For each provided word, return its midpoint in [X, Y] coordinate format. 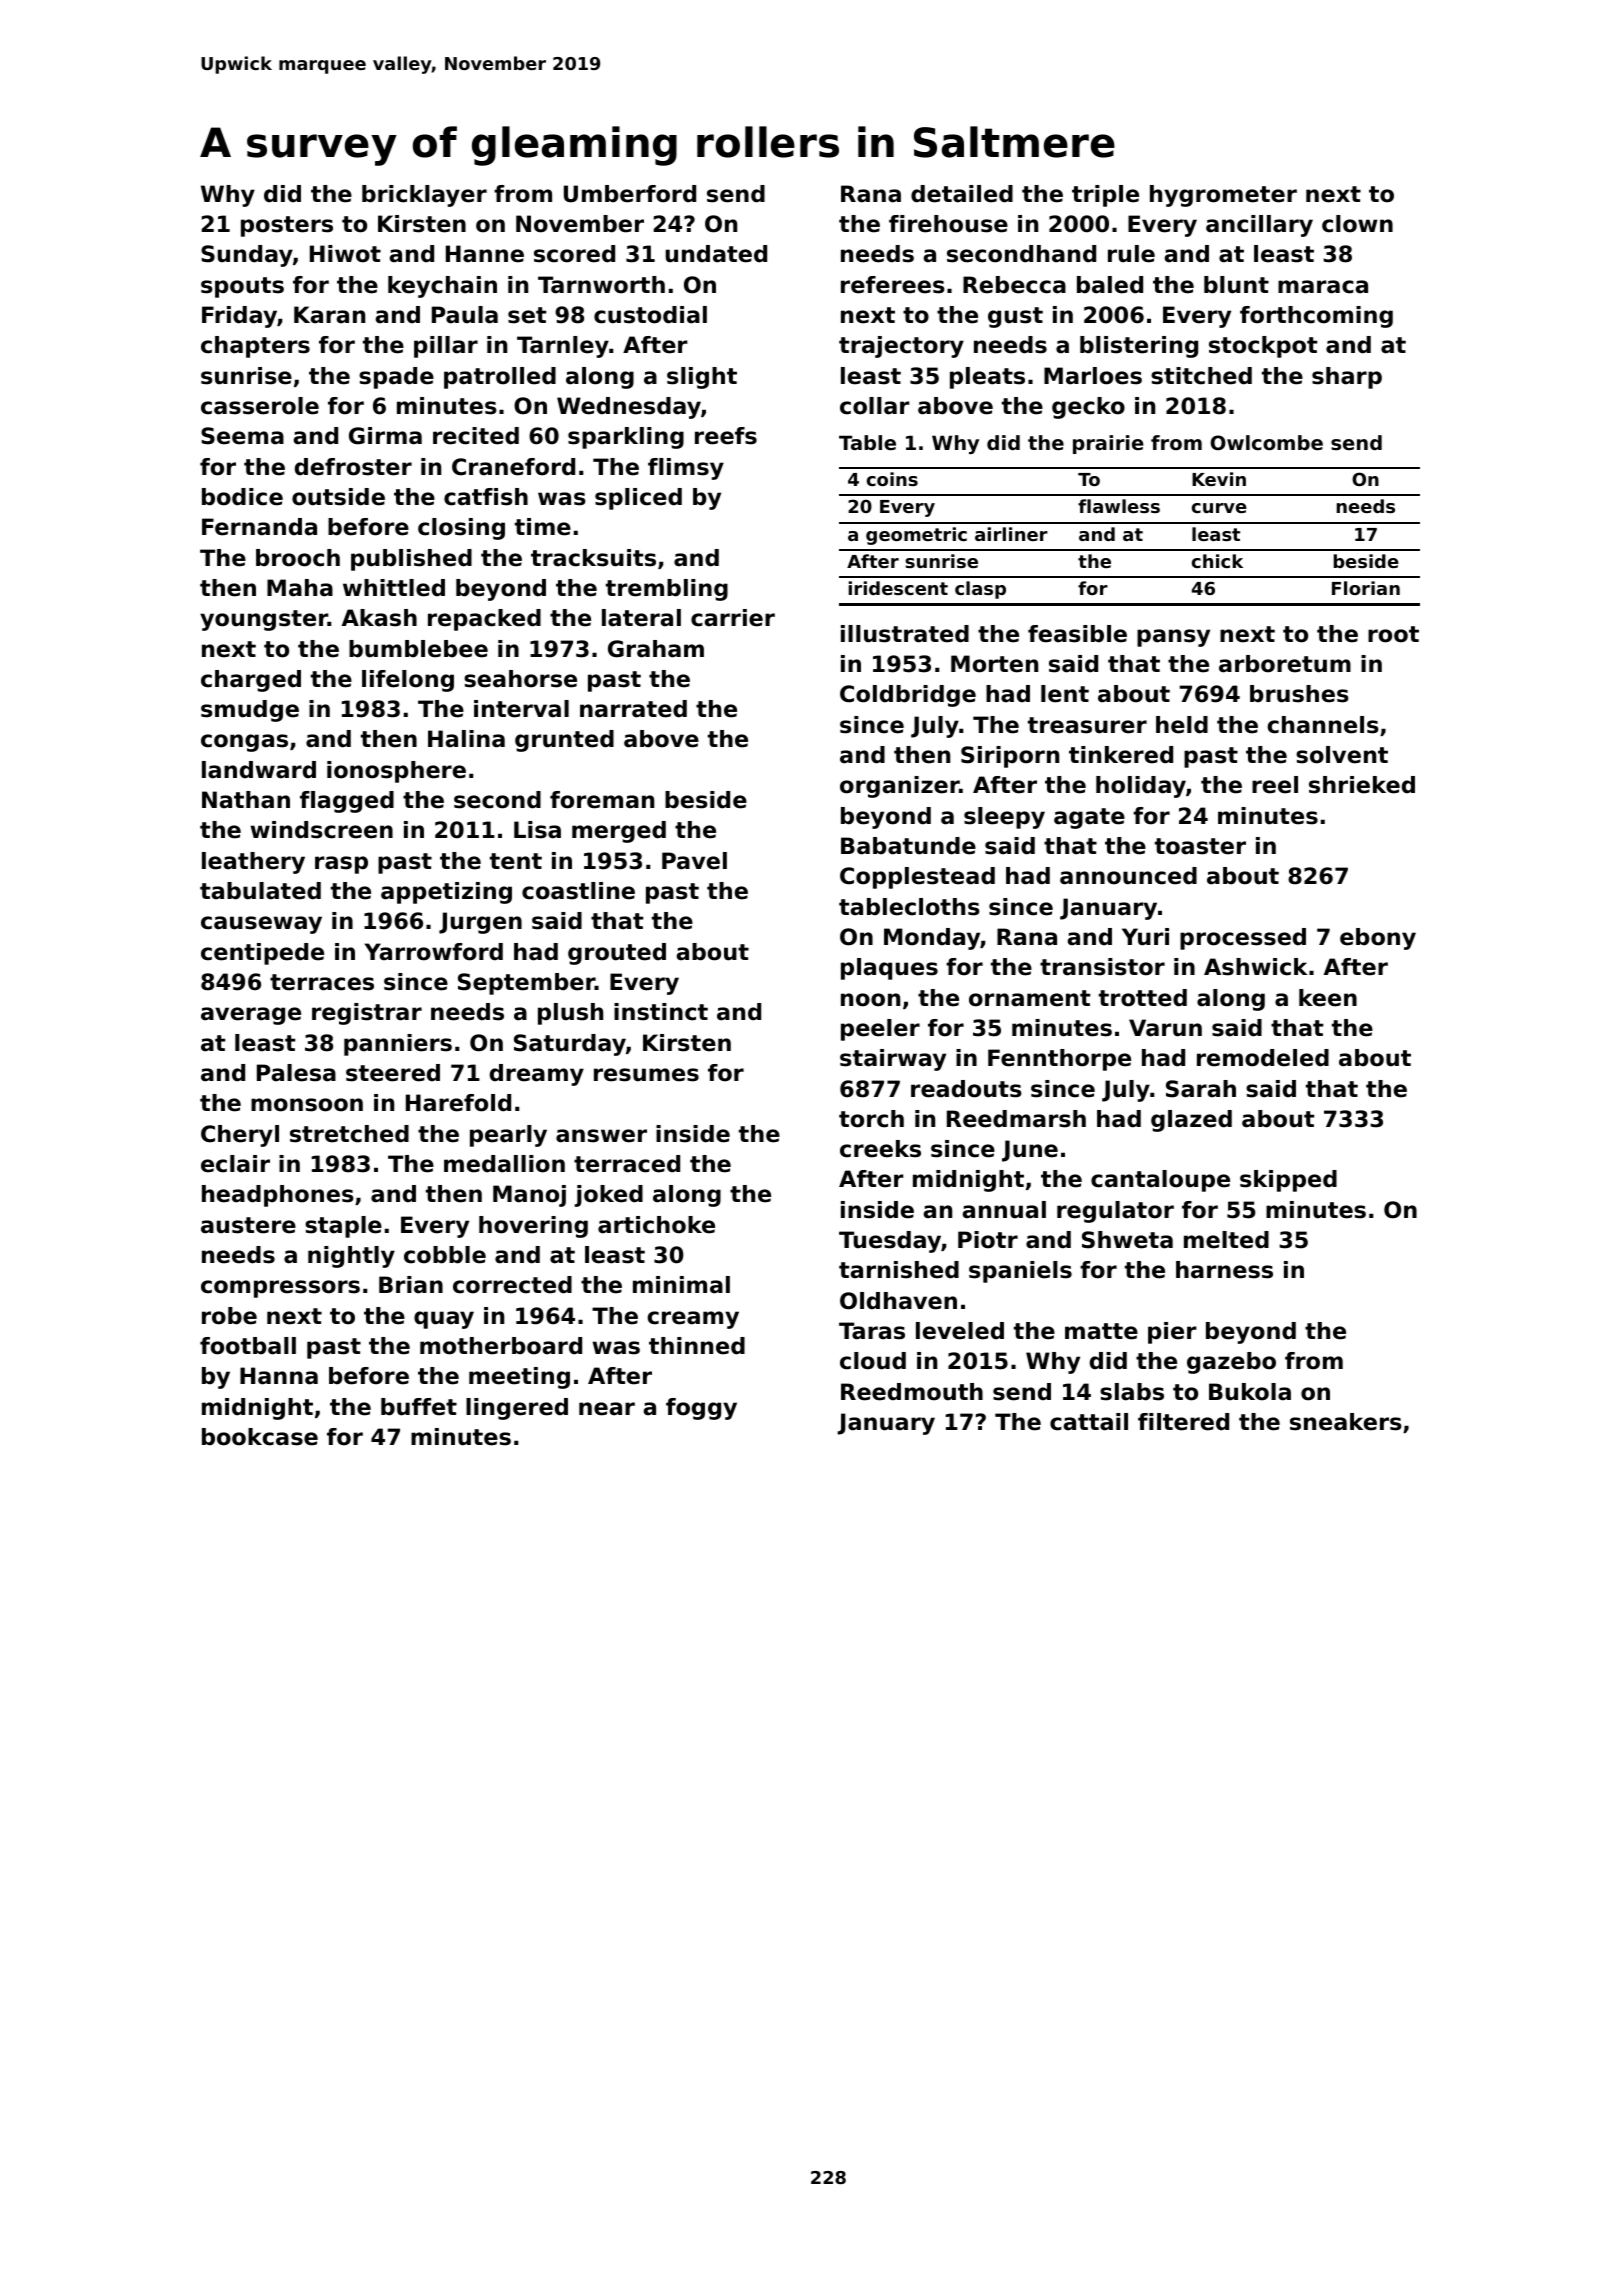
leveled [960, 1331]
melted [1226, 1240]
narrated [633, 709]
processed [1243, 939]
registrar [367, 1014]
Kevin [1219, 479]
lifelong [408, 681]
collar [875, 406]
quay [444, 1320]
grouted [617, 954]
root [1393, 634]
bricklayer [424, 196]
